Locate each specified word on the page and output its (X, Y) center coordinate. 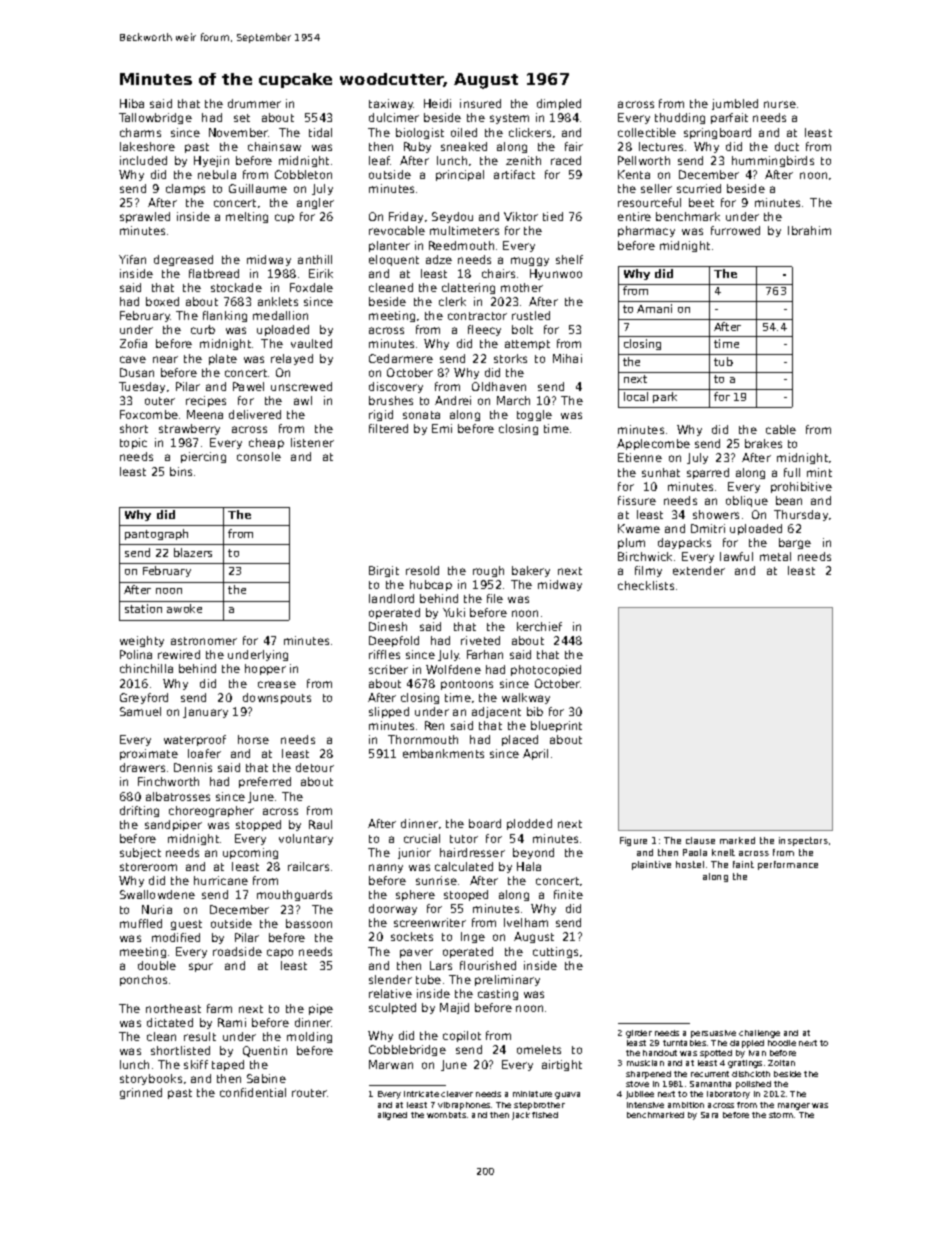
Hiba (132, 103)
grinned (141, 1093)
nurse (780, 104)
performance (788, 865)
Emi (442, 428)
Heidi (437, 103)
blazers (193, 552)
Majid (454, 1008)
